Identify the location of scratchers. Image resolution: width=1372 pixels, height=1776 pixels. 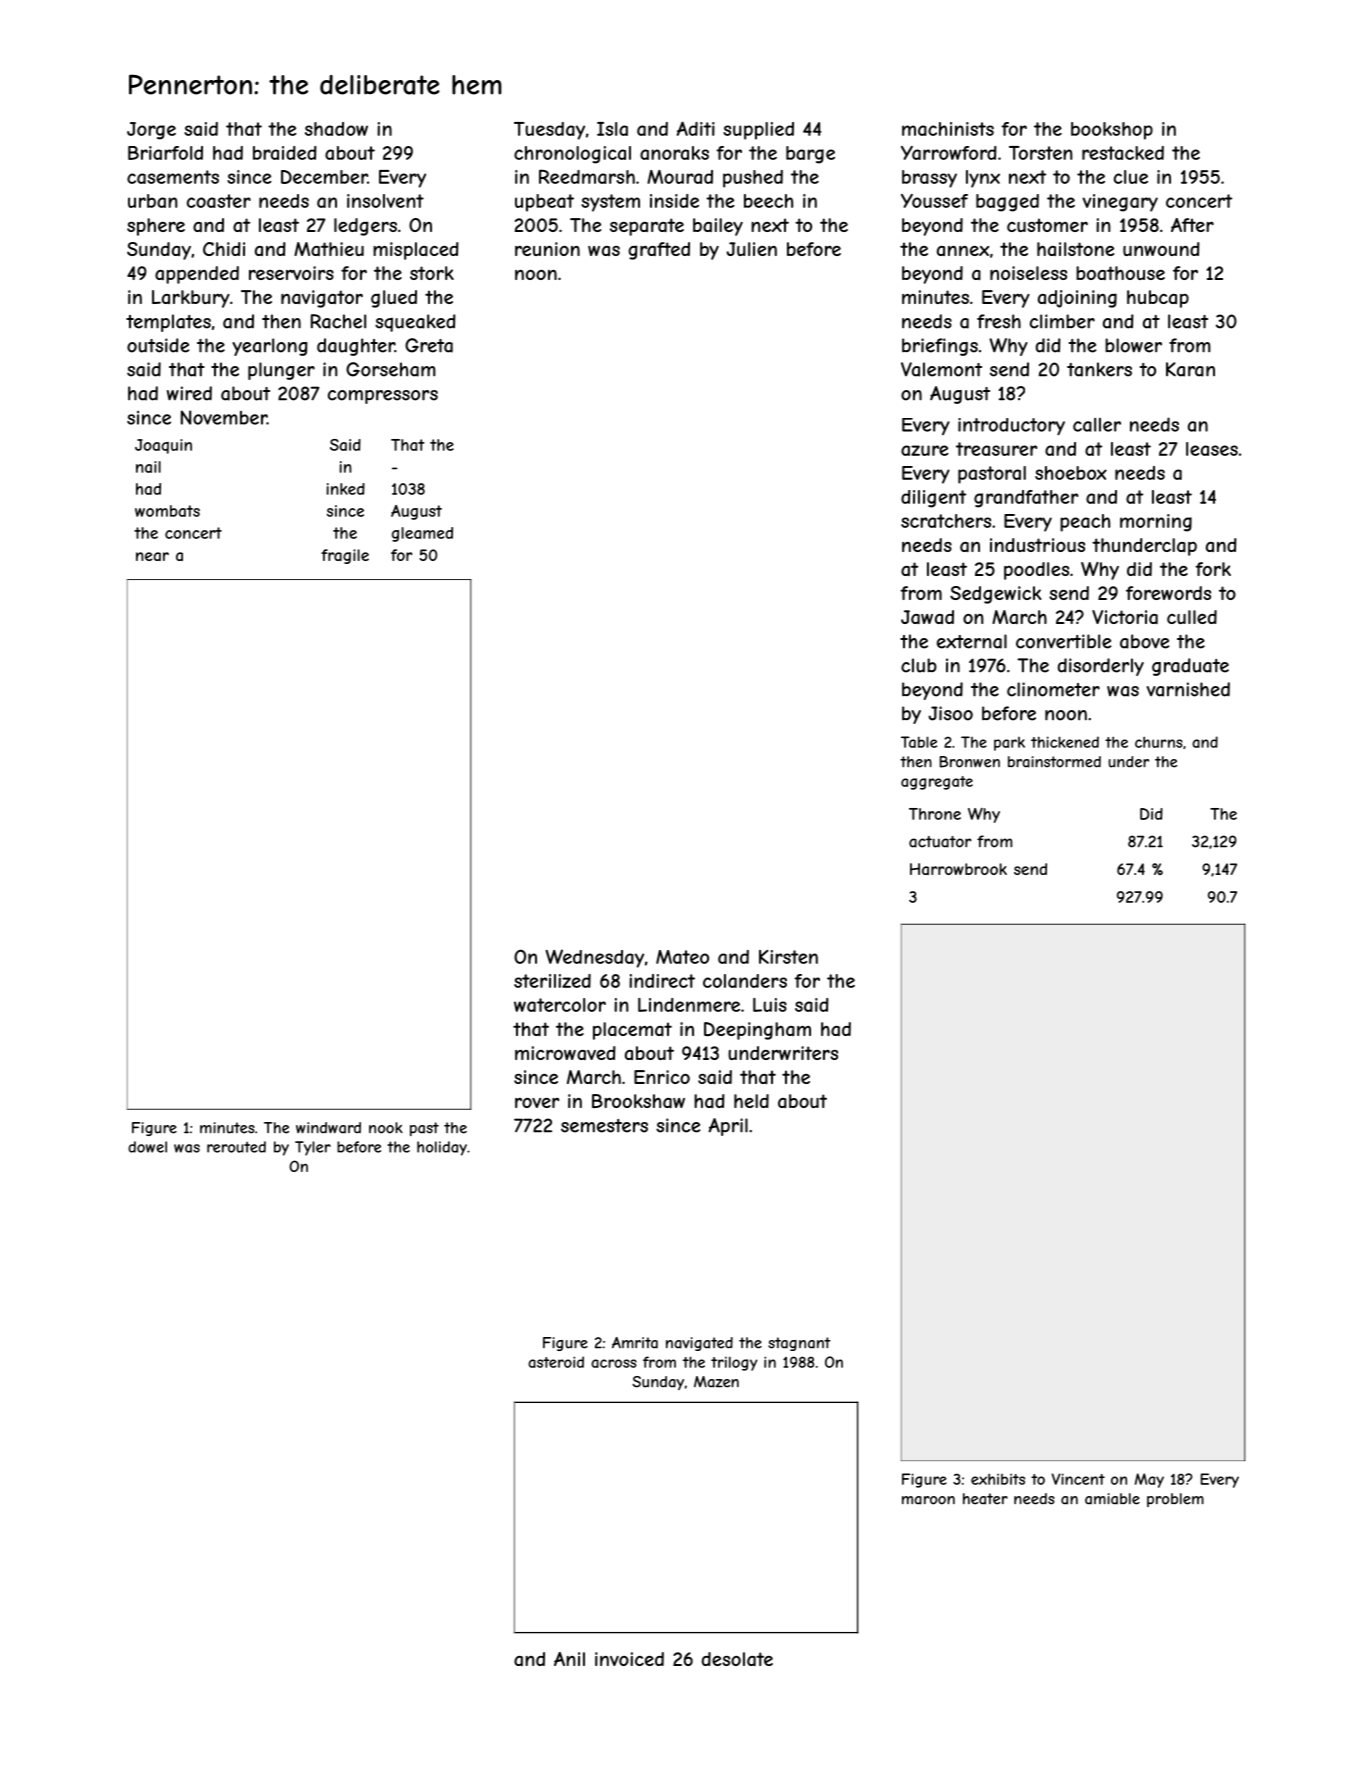
(946, 521).
